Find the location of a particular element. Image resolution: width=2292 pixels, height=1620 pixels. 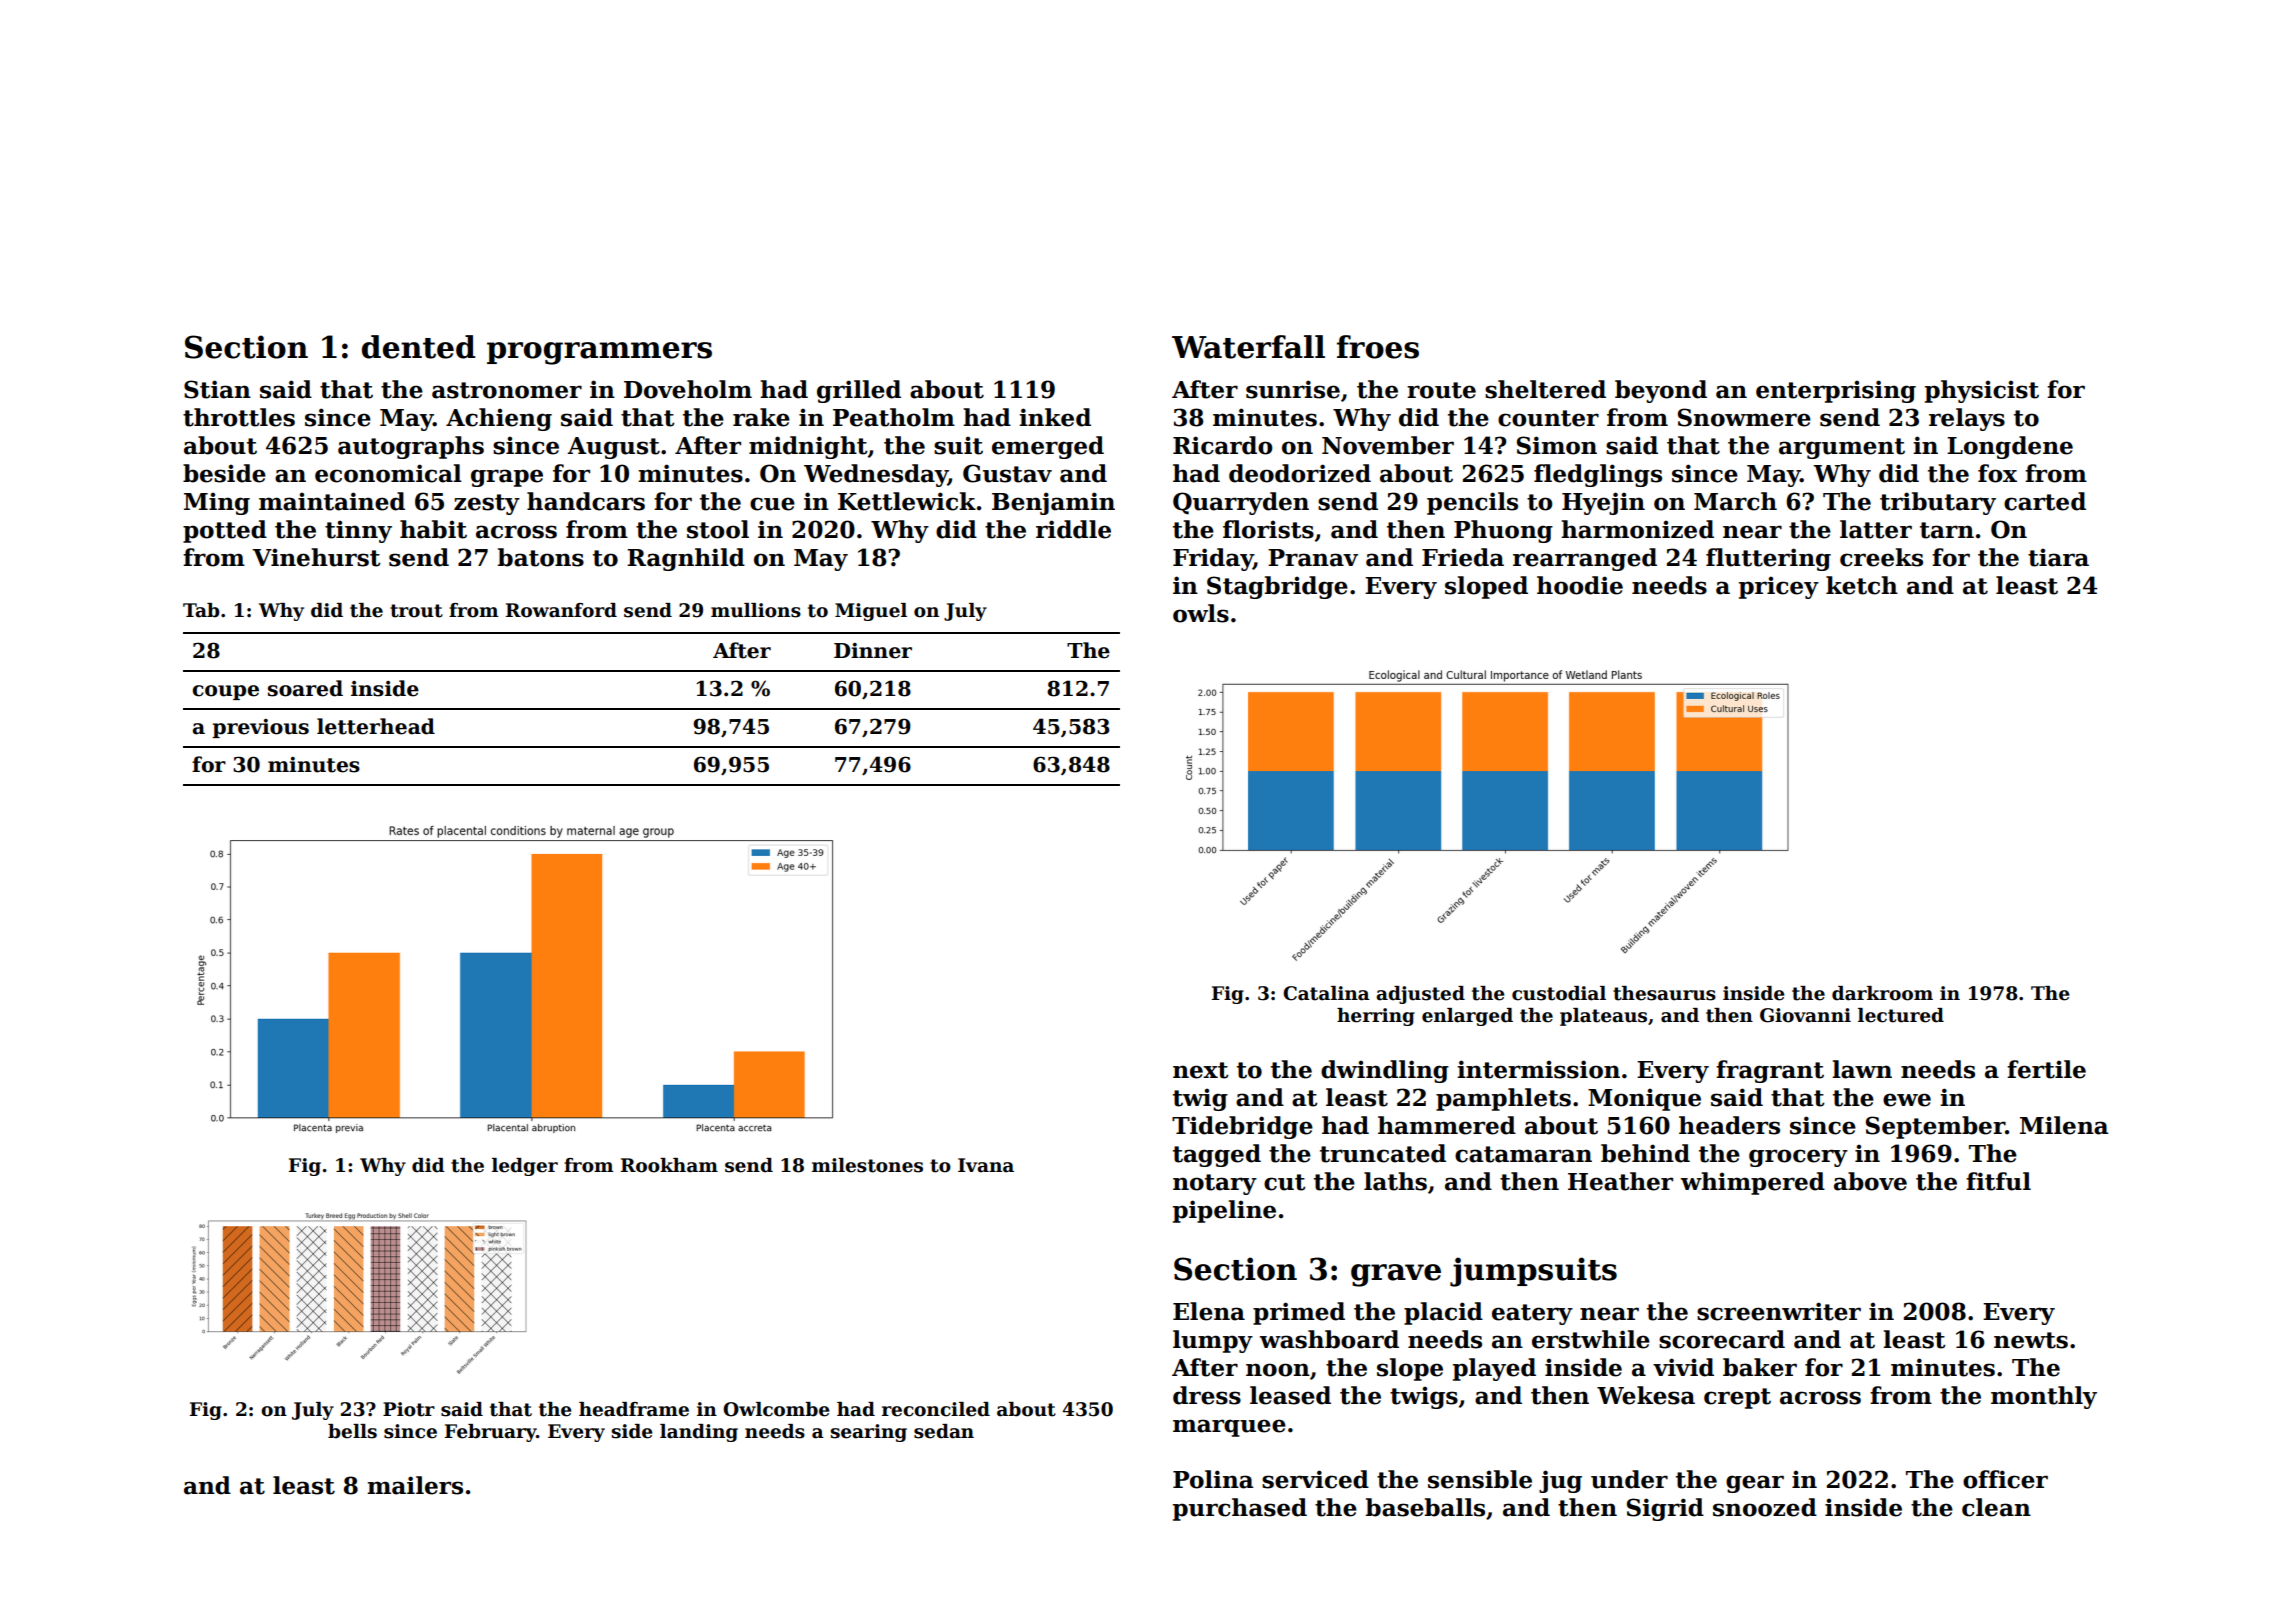

monthly is located at coordinates (2044, 1397).
